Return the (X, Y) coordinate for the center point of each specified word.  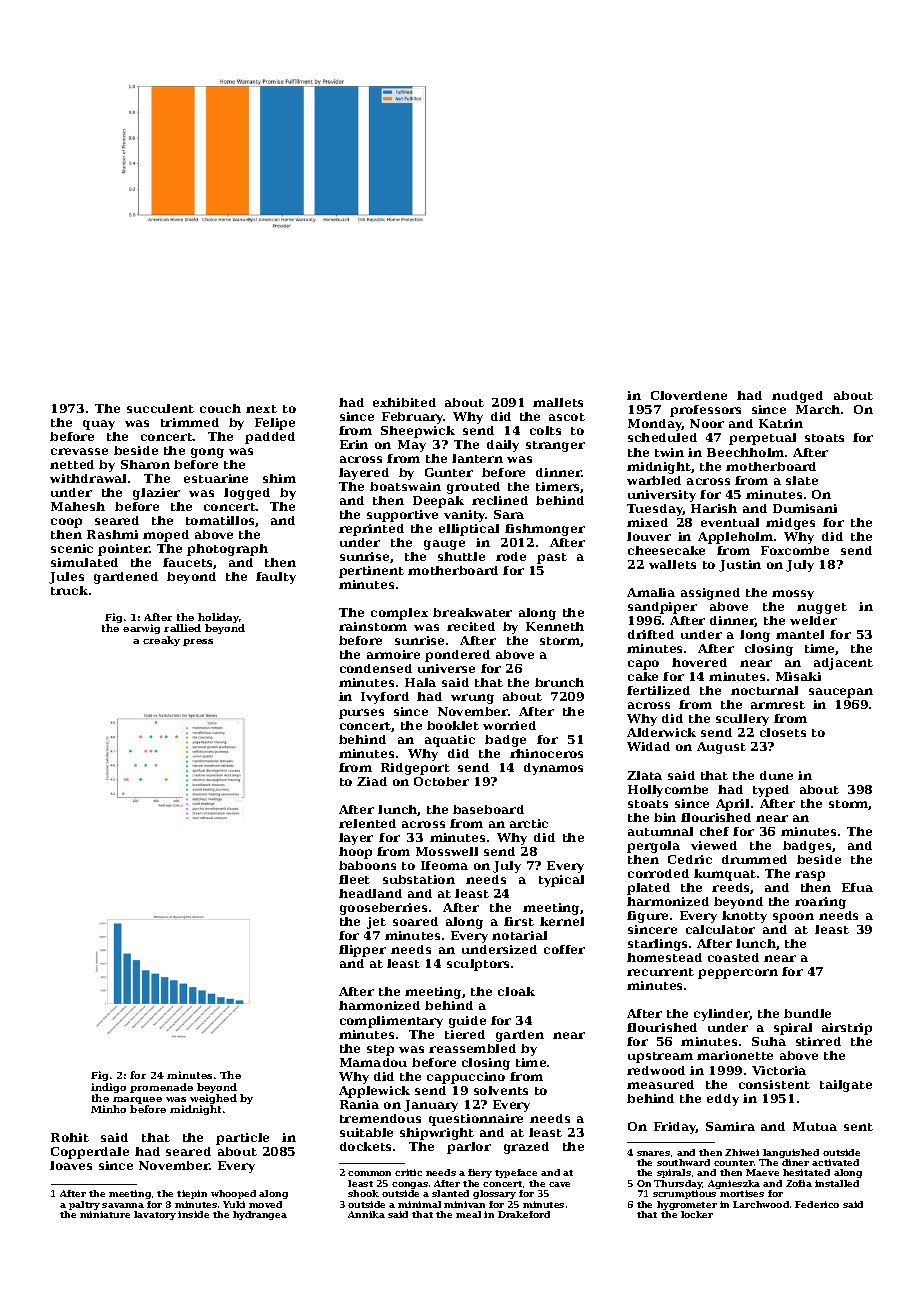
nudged (797, 397)
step (380, 1050)
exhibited (404, 402)
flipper (362, 951)
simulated (84, 562)
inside (193, 1214)
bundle (807, 1013)
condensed (376, 668)
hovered (699, 662)
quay (99, 425)
